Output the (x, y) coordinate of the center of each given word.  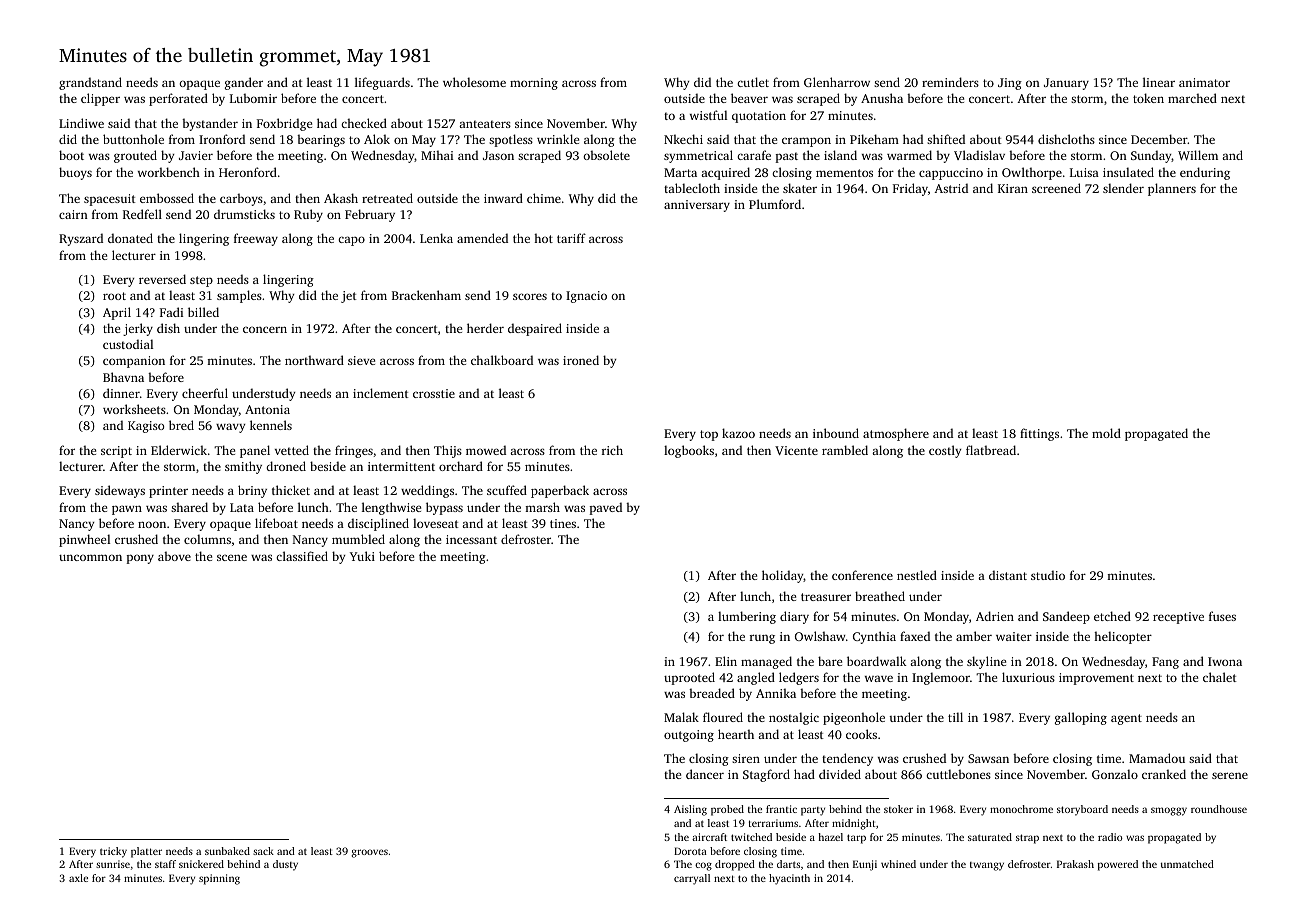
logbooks (689, 451)
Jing (1010, 84)
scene (232, 557)
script (116, 452)
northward (314, 360)
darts (788, 864)
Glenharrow (837, 82)
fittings (1039, 434)
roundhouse (1219, 809)
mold (1106, 433)
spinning (219, 879)
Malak (681, 717)
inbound (836, 433)
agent (1126, 719)
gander (244, 83)
